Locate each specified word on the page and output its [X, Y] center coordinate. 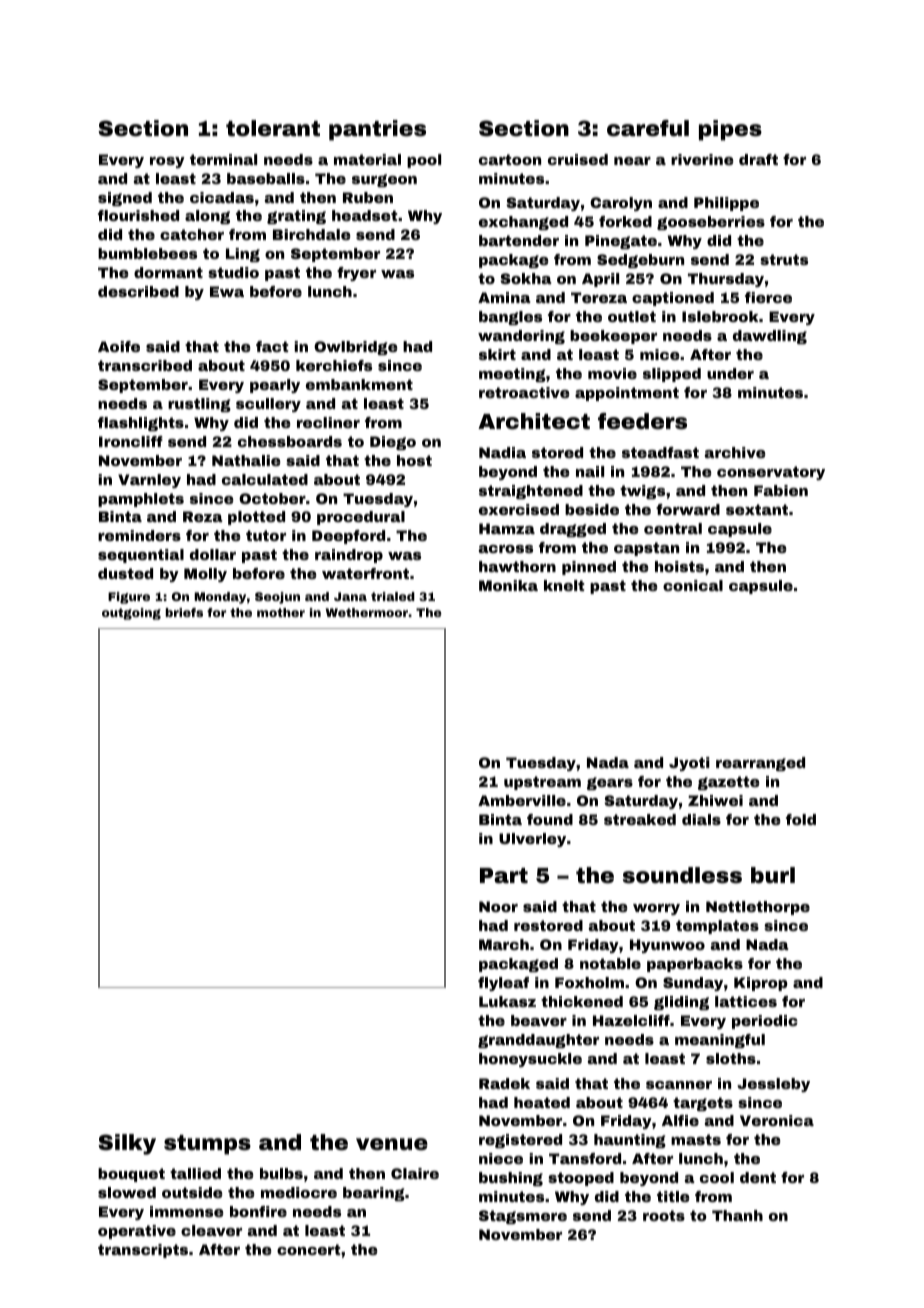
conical [693, 585]
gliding [681, 1003]
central [673, 528]
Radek [504, 1083]
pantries [377, 130]
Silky [127, 1144]
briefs [184, 612]
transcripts [143, 1251]
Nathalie [246, 460]
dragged [573, 530]
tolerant [273, 128]
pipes [730, 130]
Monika [508, 585]
